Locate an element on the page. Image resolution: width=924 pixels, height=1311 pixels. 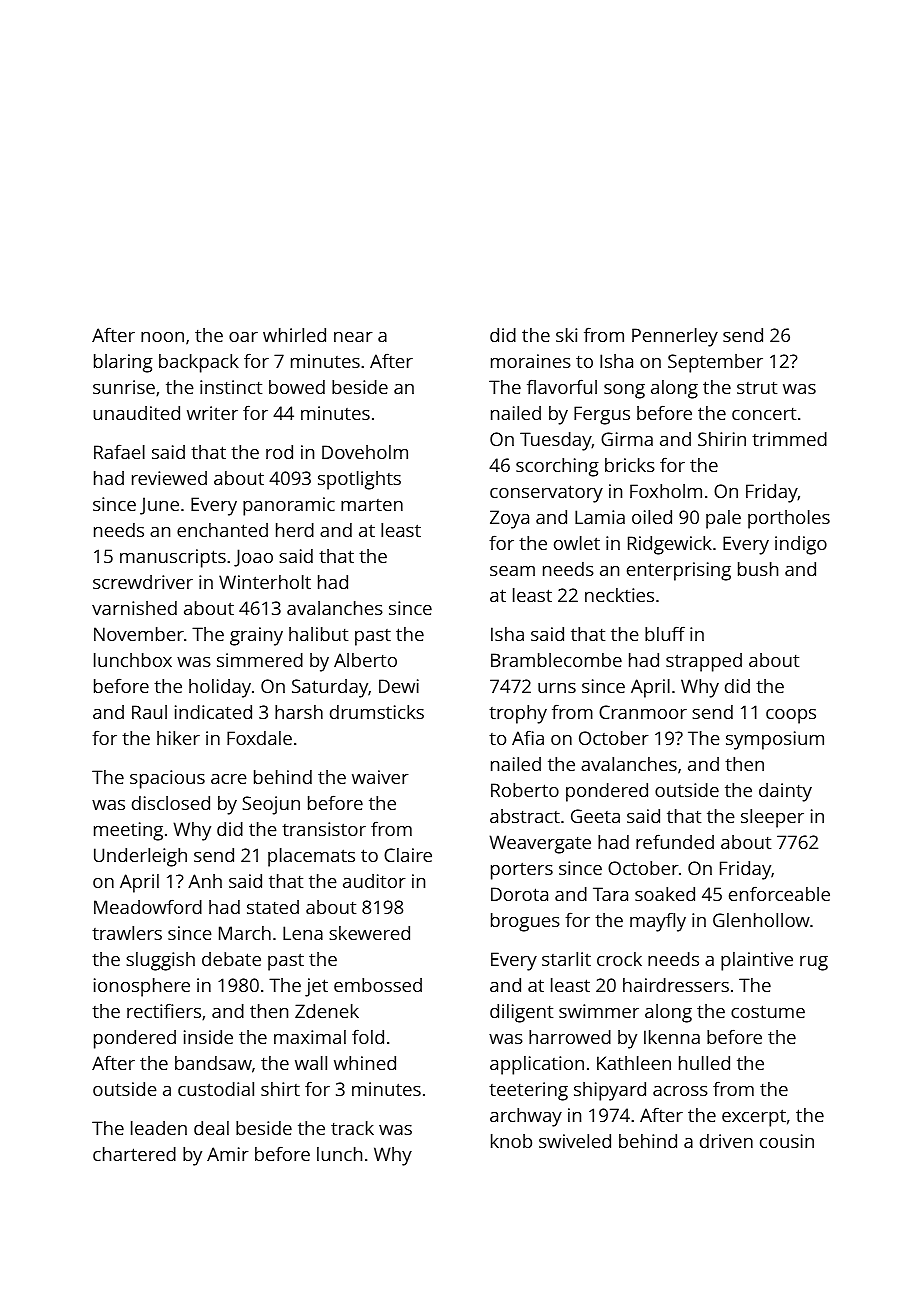
trawlers is located at coordinates (127, 933).
